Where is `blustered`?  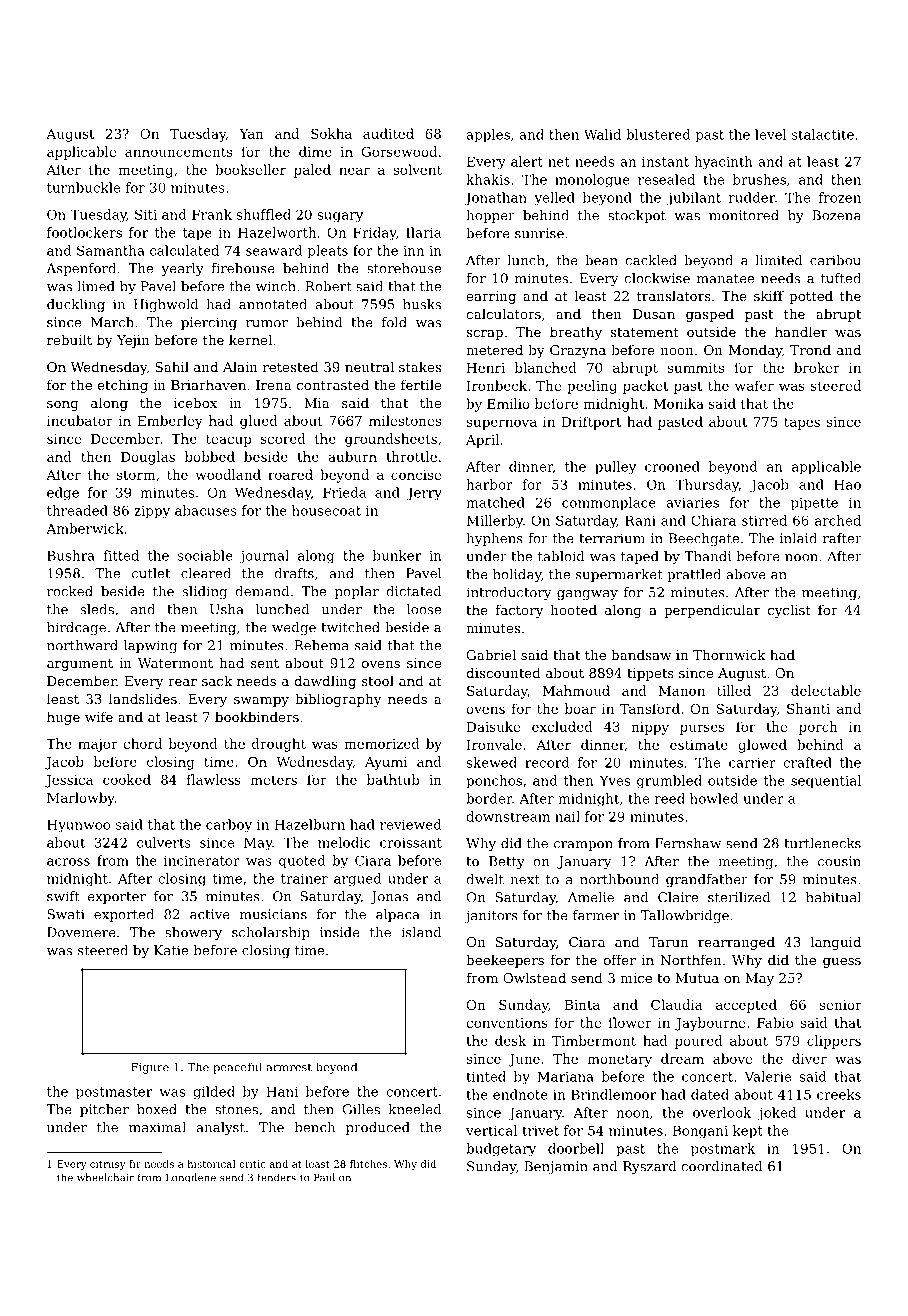
blustered is located at coordinates (658, 134).
